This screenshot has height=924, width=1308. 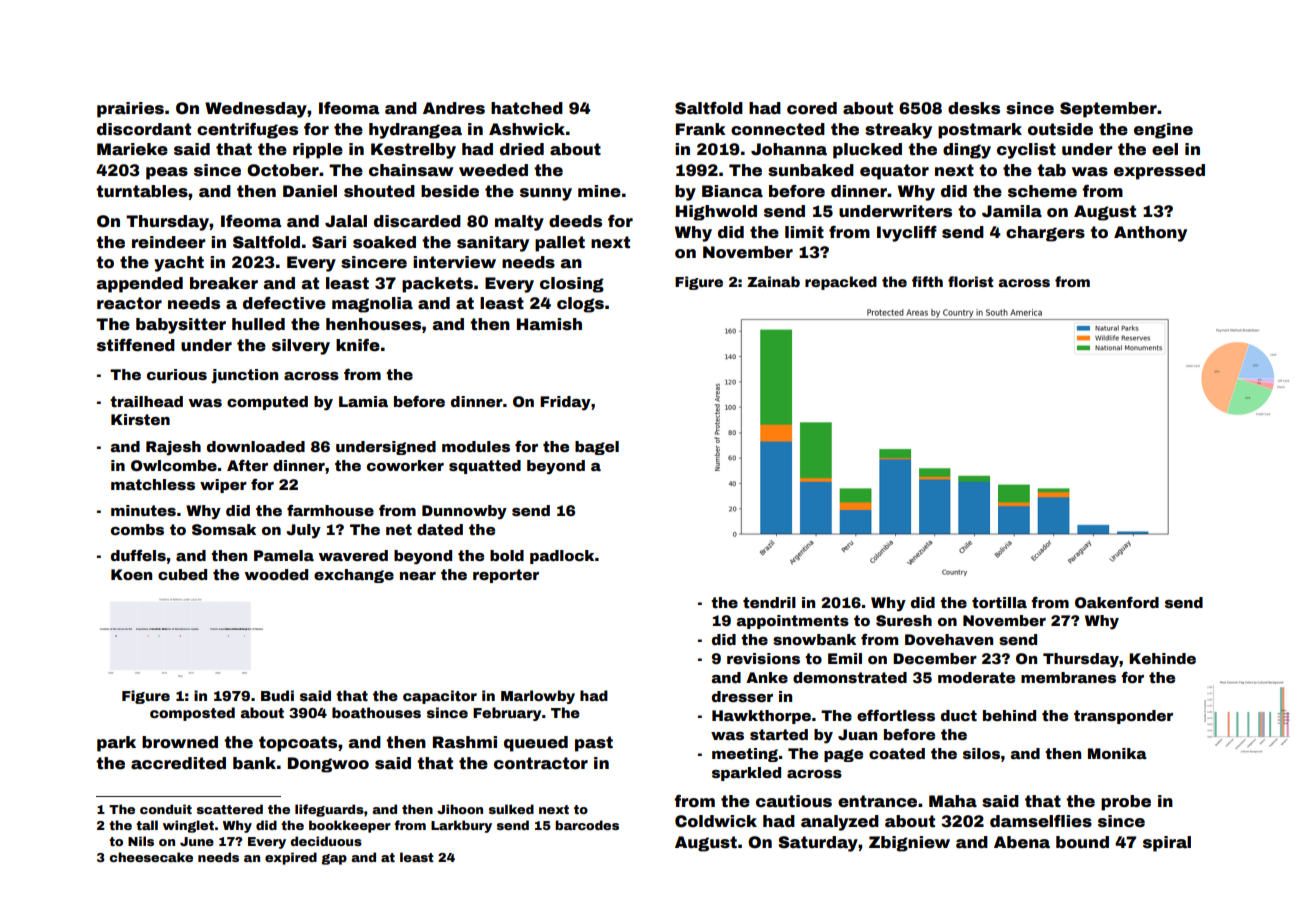 What do you see at coordinates (298, 744) in the screenshot?
I see `topcoats` at bounding box center [298, 744].
